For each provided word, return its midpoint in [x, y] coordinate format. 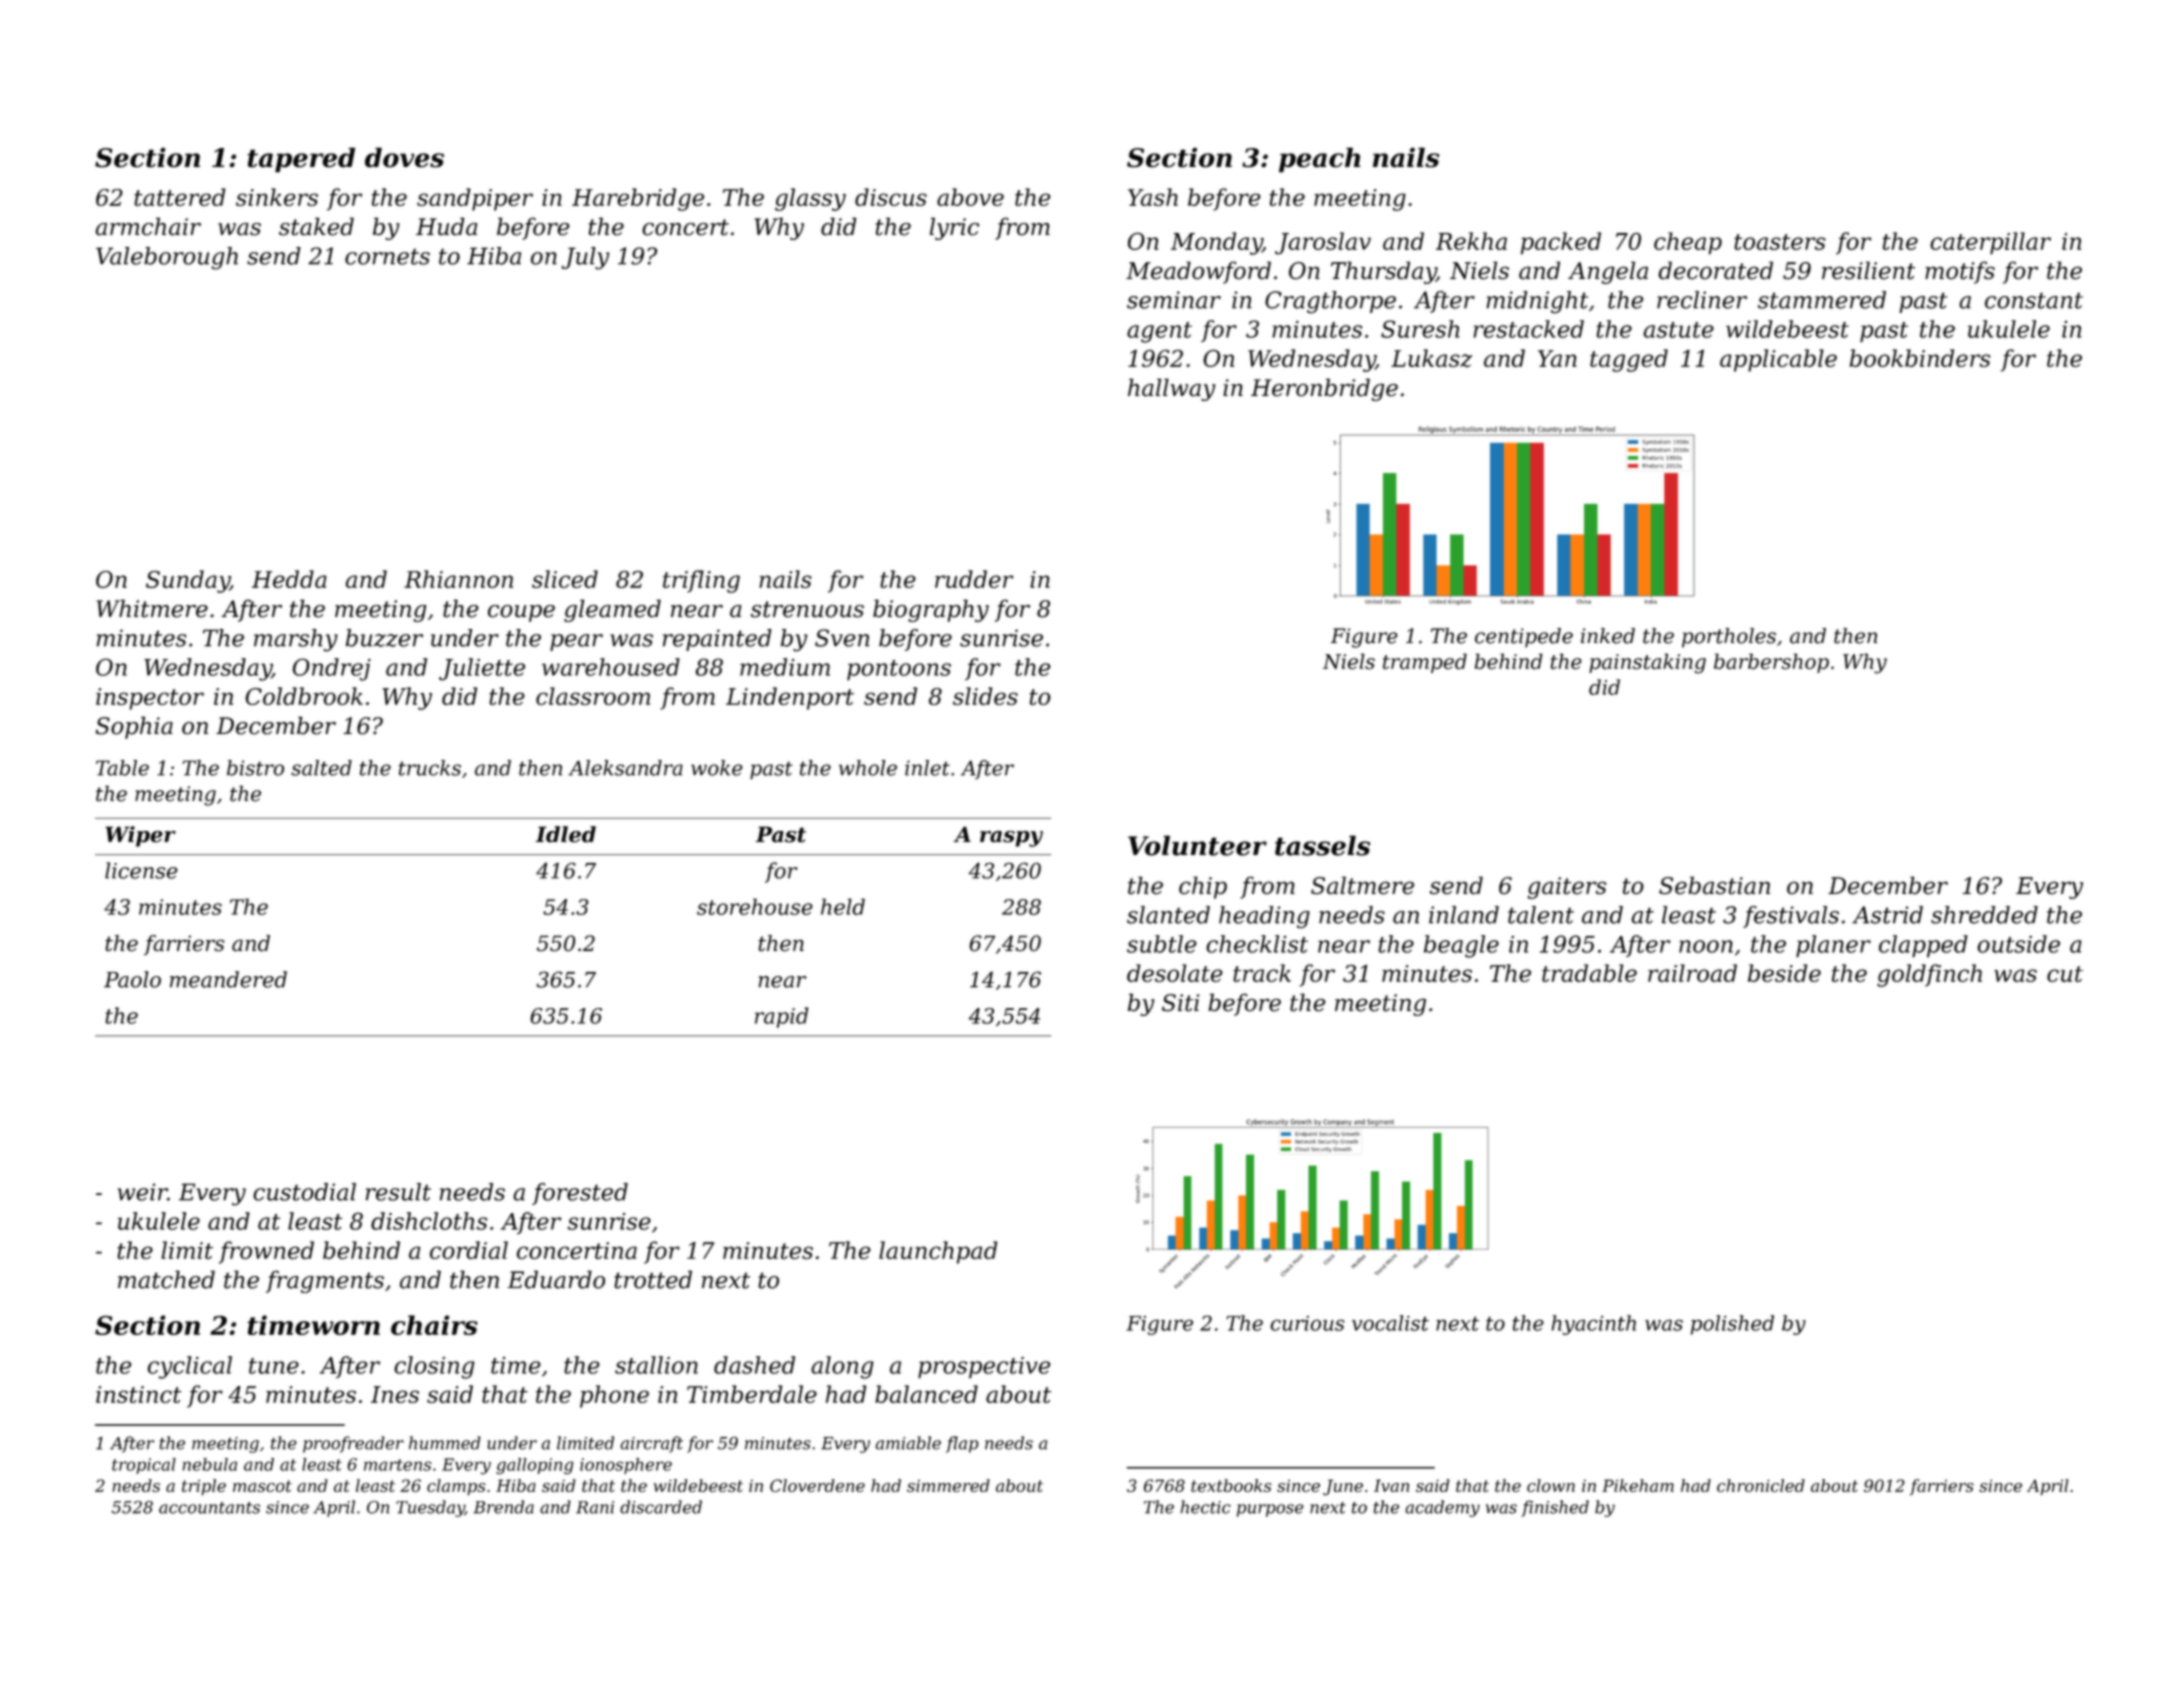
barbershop [1771, 663]
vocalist [1390, 1323]
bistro [255, 768]
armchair [148, 226]
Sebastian [1714, 885]
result [398, 1192]
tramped [1425, 663]
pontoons [899, 670]
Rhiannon [458, 579]
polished [1732, 1325]
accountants [209, 1508]
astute [1679, 330]
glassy [810, 199]
